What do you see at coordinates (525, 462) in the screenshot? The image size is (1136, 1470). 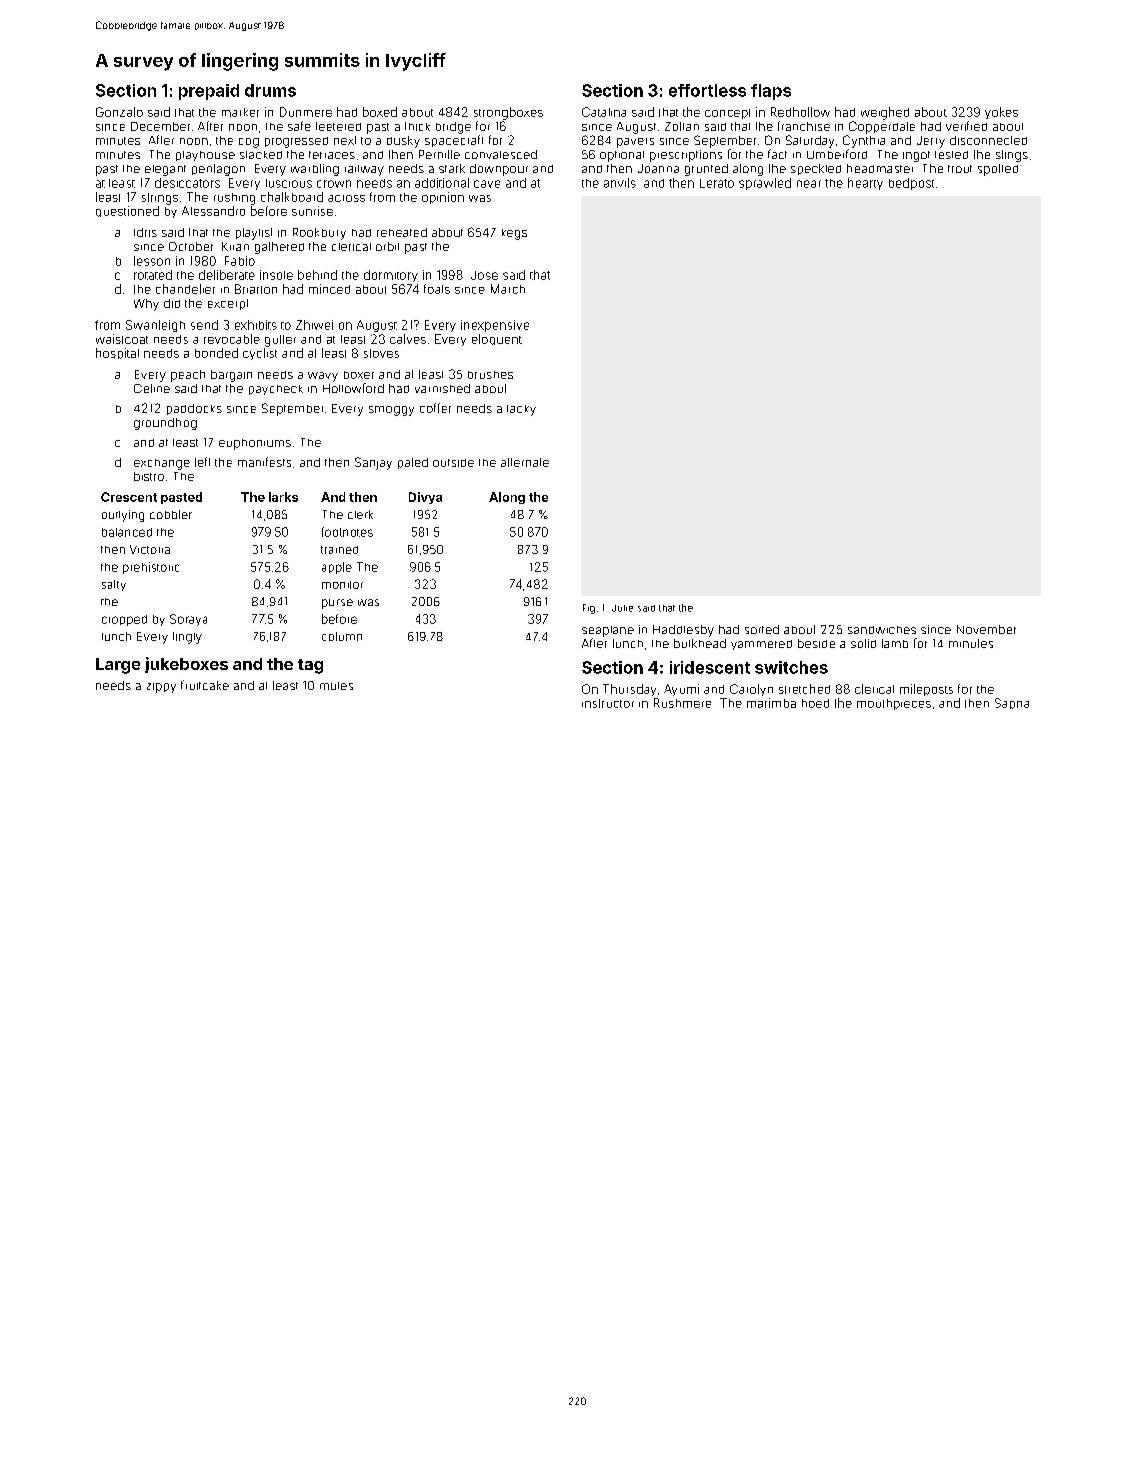 I see `alternate` at bounding box center [525, 462].
